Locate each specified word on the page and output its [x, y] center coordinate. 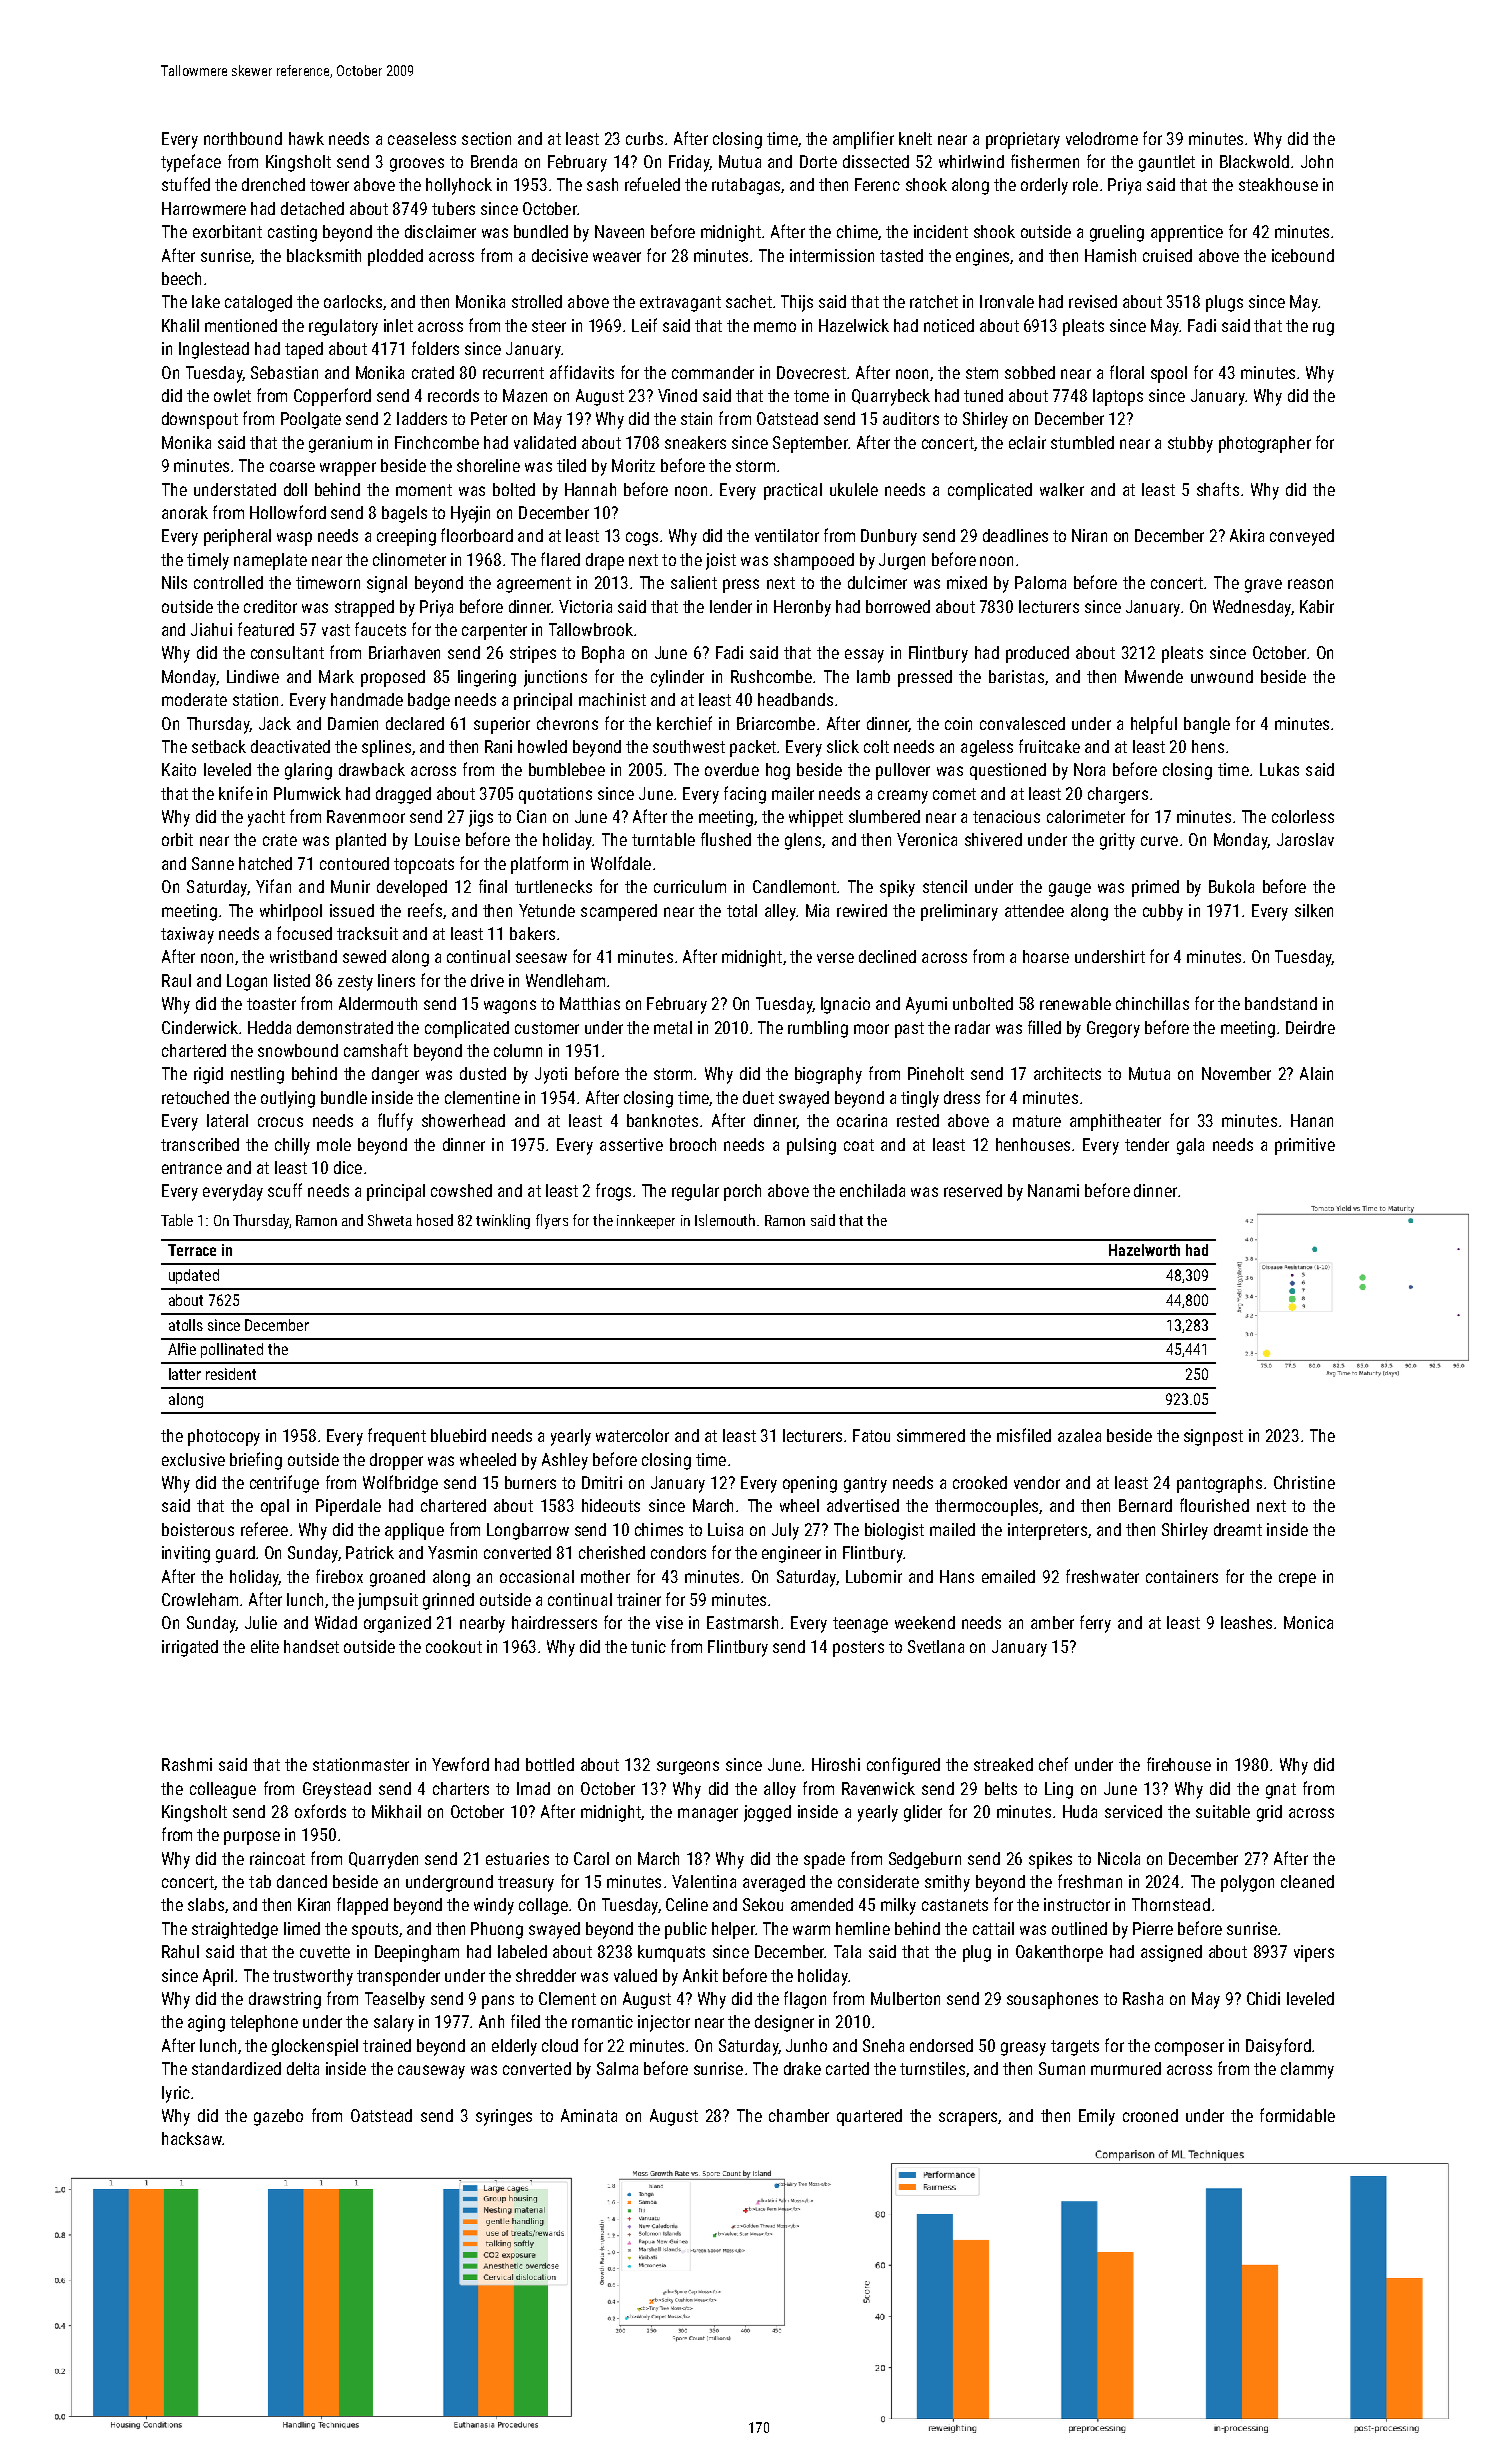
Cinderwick [200, 1027]
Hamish [1110, 255]
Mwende [1154, 676]
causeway [431, 2072]
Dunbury [889, 537]
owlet [232, 395]
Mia [817, 910]
